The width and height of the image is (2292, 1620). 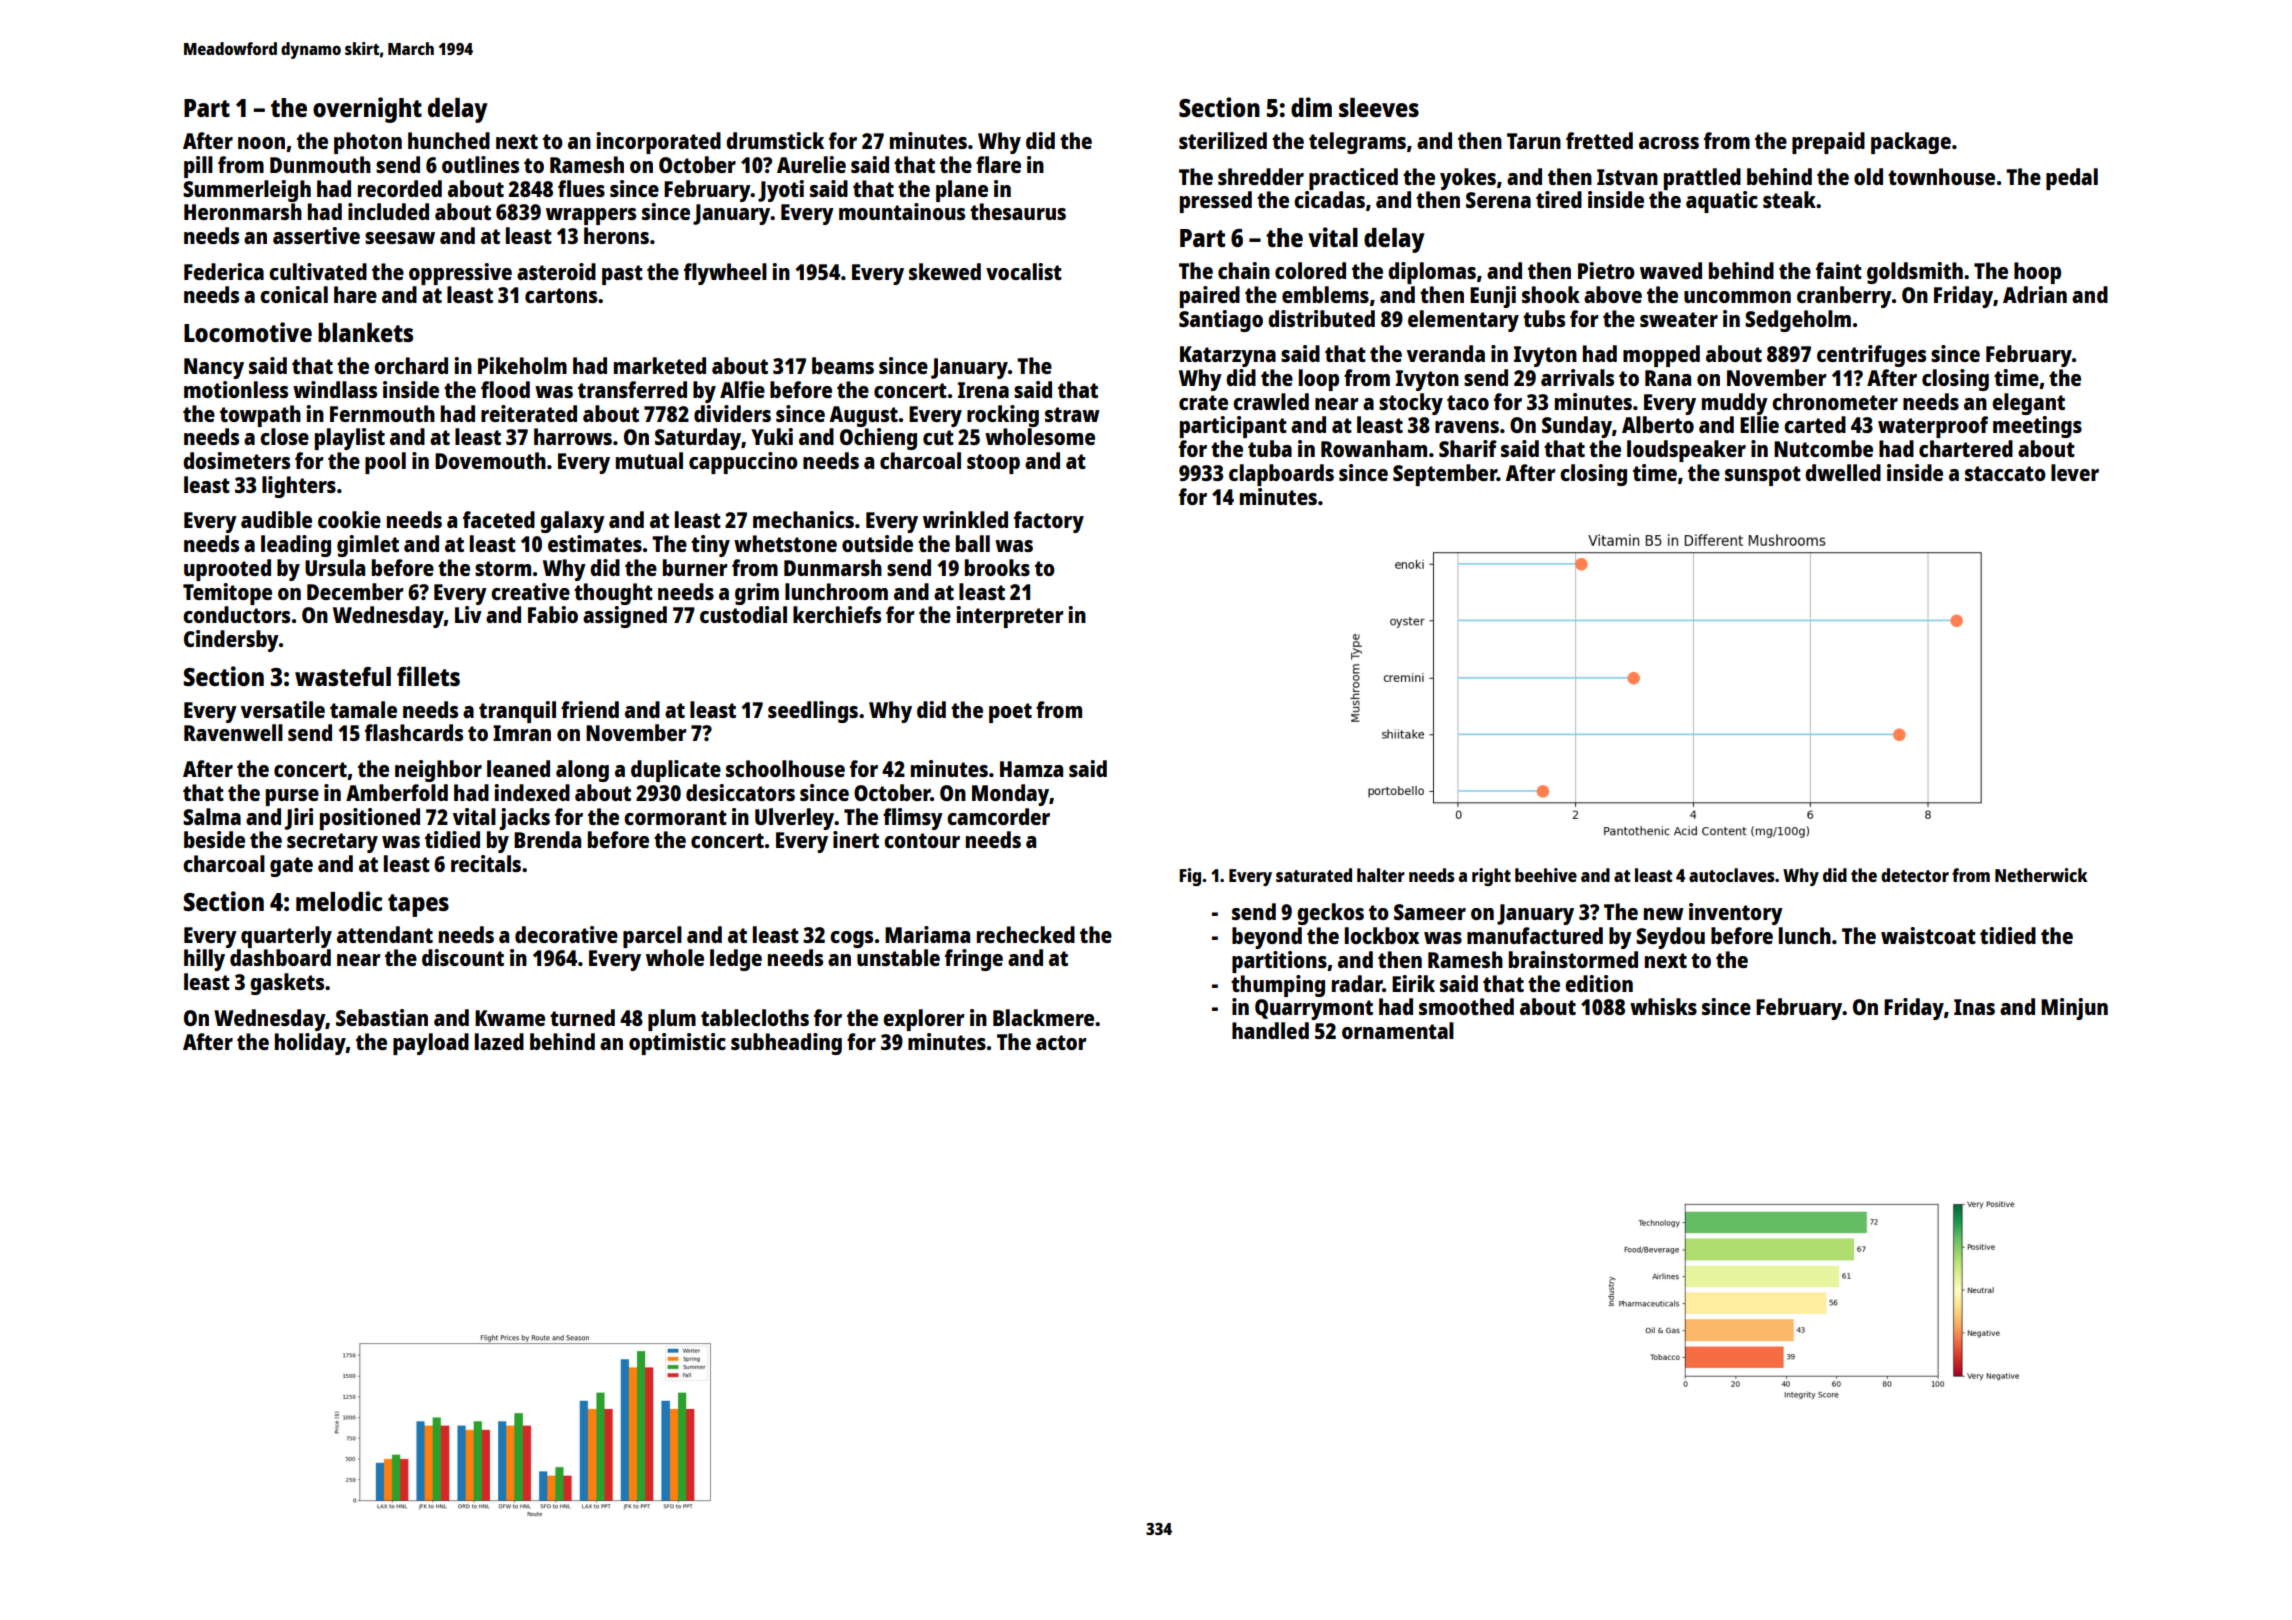 What do you see at coordinates (1815, 424) in the image?
I see `carted` at bounding box center [1815, 424].
